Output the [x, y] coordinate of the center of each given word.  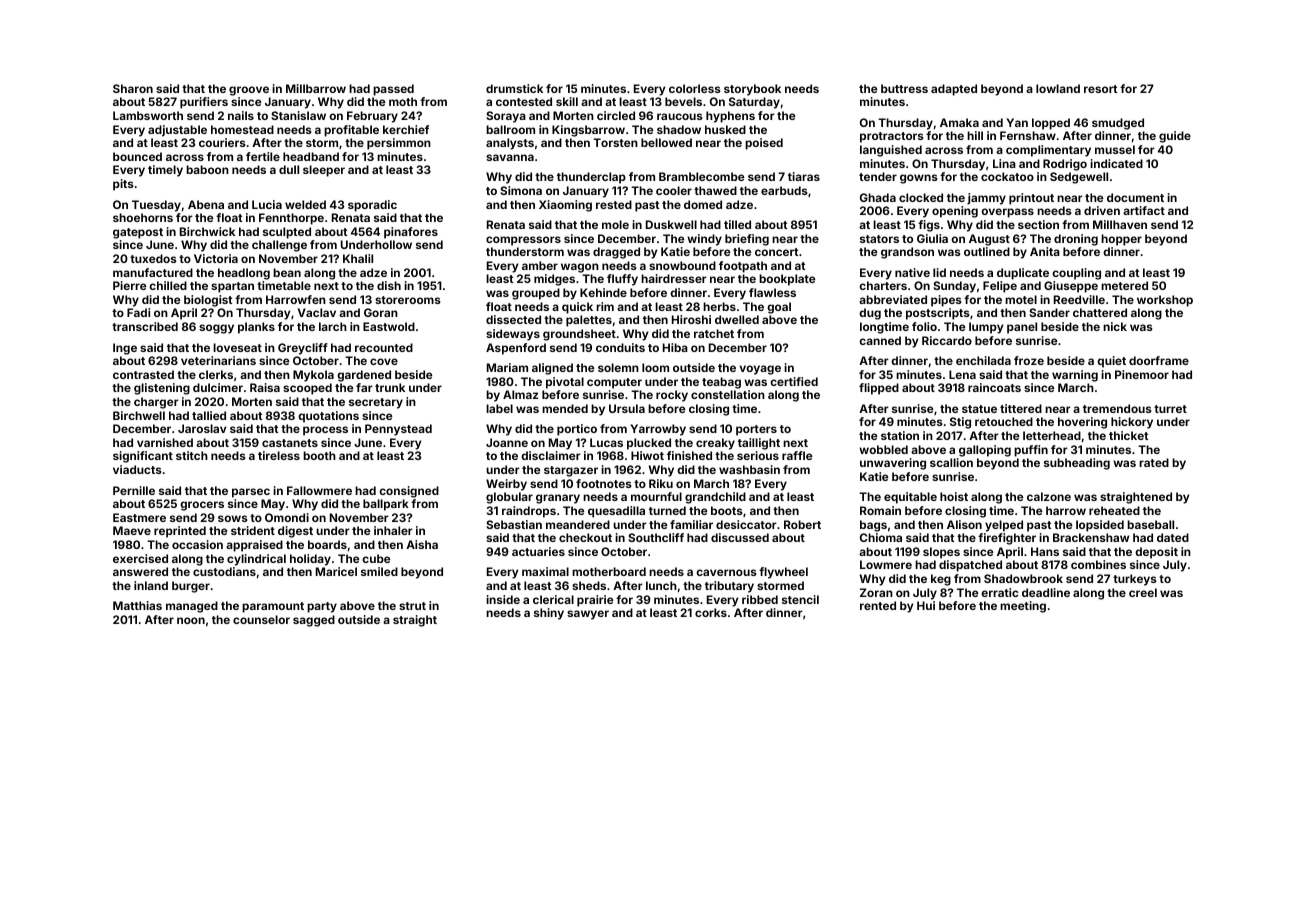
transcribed [145, 326]
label [499, 408]
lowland [1058, 88]
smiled [379, 571]
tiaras [804, 176]
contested [524, 101]
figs [929, 226]
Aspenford [516, 349]
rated [1154, 462]
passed [393, 90]
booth [319, 455]
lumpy [986, 328]
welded [305, 204]
